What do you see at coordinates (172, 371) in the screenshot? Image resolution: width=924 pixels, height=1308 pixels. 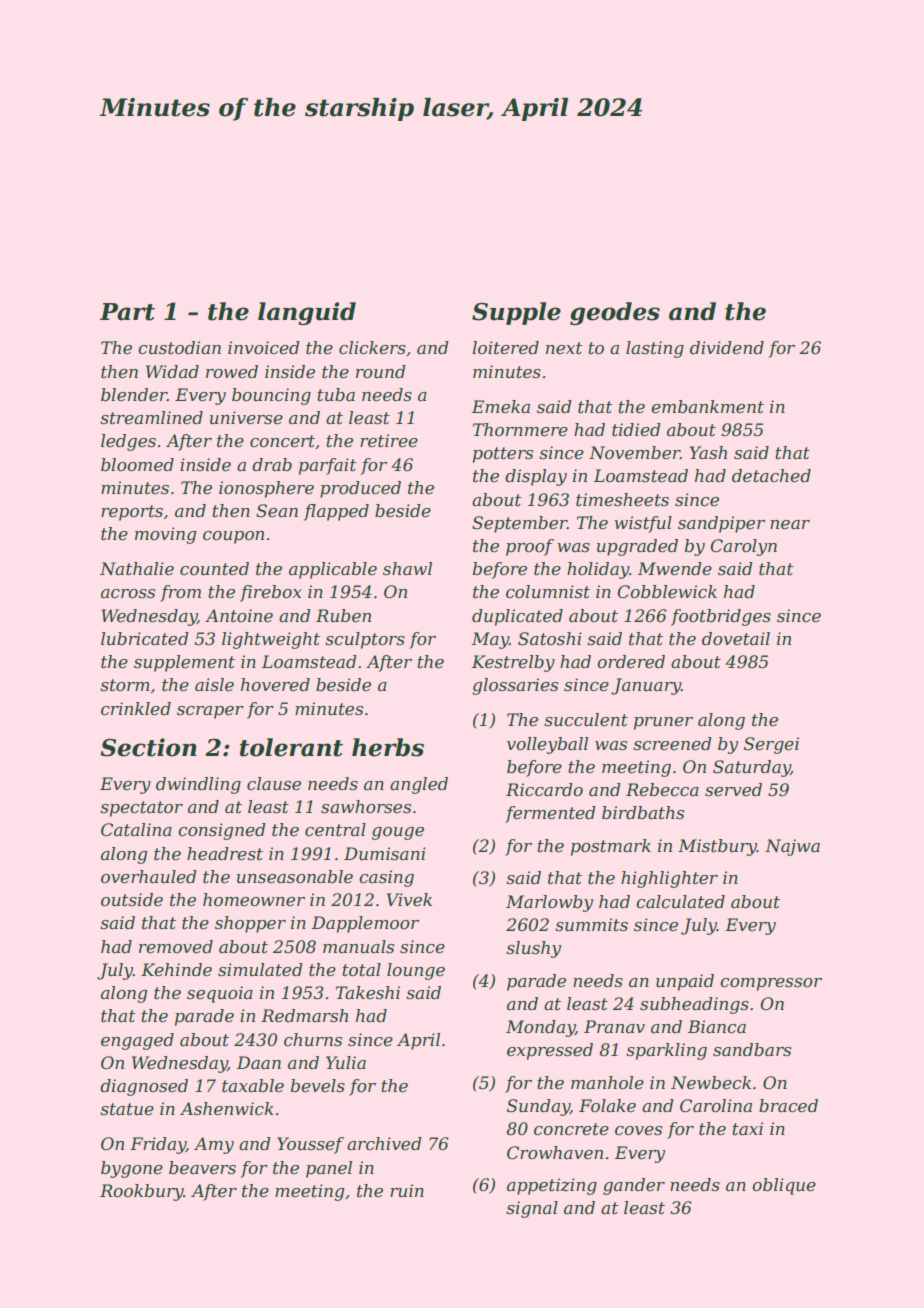 I see `Widad` at bounding box center [172, 371].
